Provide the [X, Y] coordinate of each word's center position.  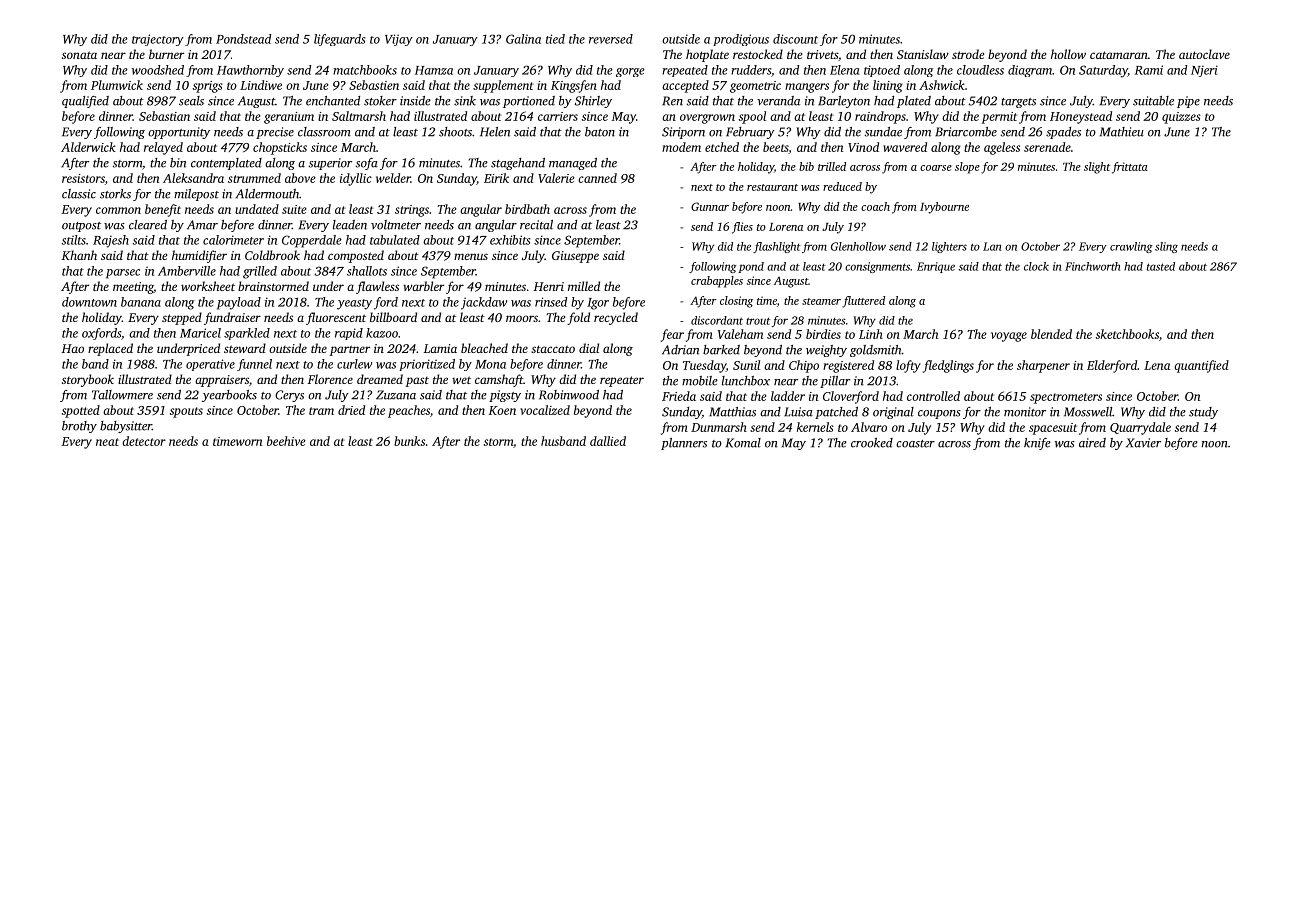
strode [968, 54]
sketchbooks [1127, 334]
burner [166, 54]
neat [107, 442]
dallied [608, 441]
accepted [685, 86]
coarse [936, 168]
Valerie [556, 178]
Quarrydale [1140, 428]
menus [471, 256]
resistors [83, 178]
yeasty [354, 304]
